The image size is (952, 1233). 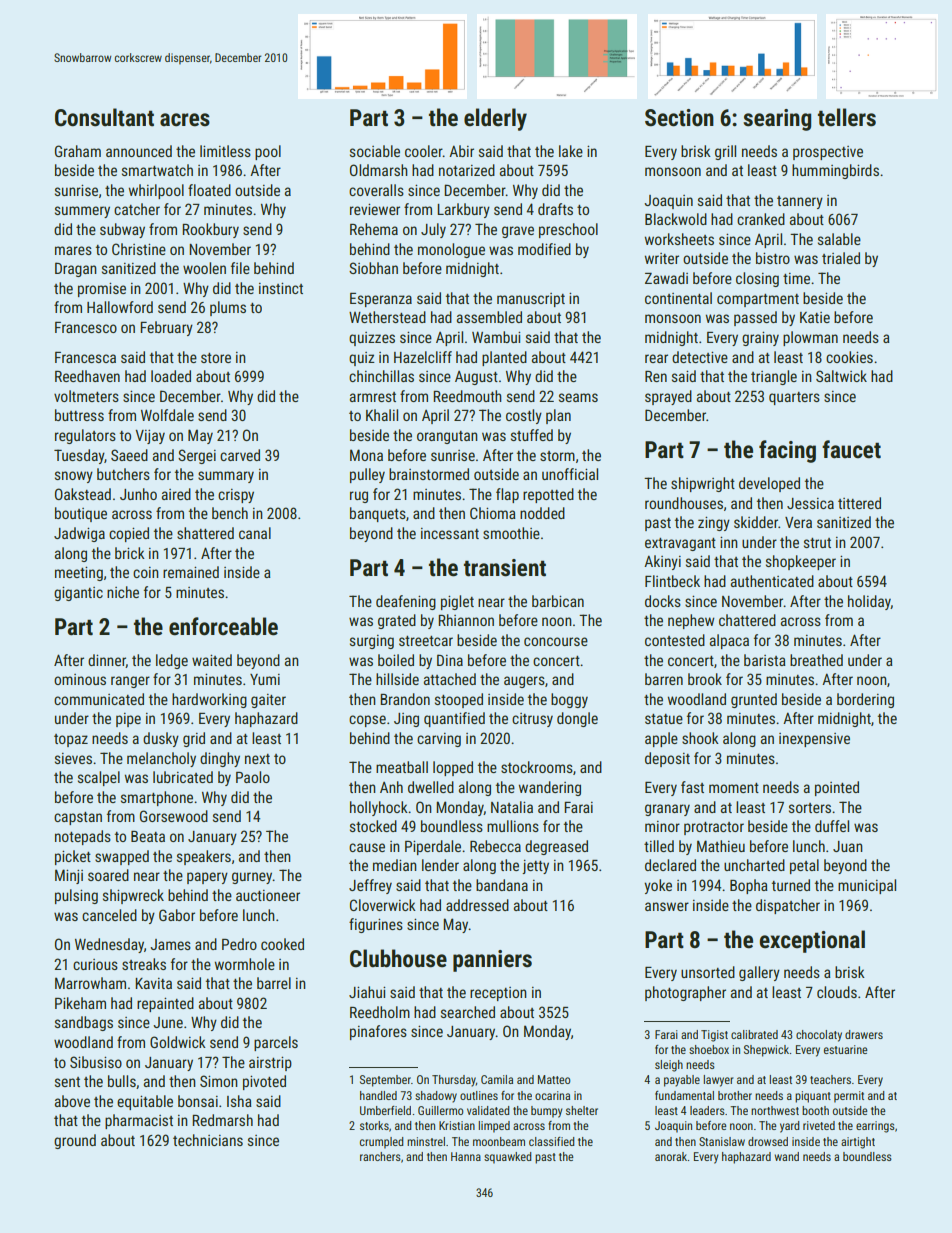 I want to click on bordering, so click(x=865, y=700).
